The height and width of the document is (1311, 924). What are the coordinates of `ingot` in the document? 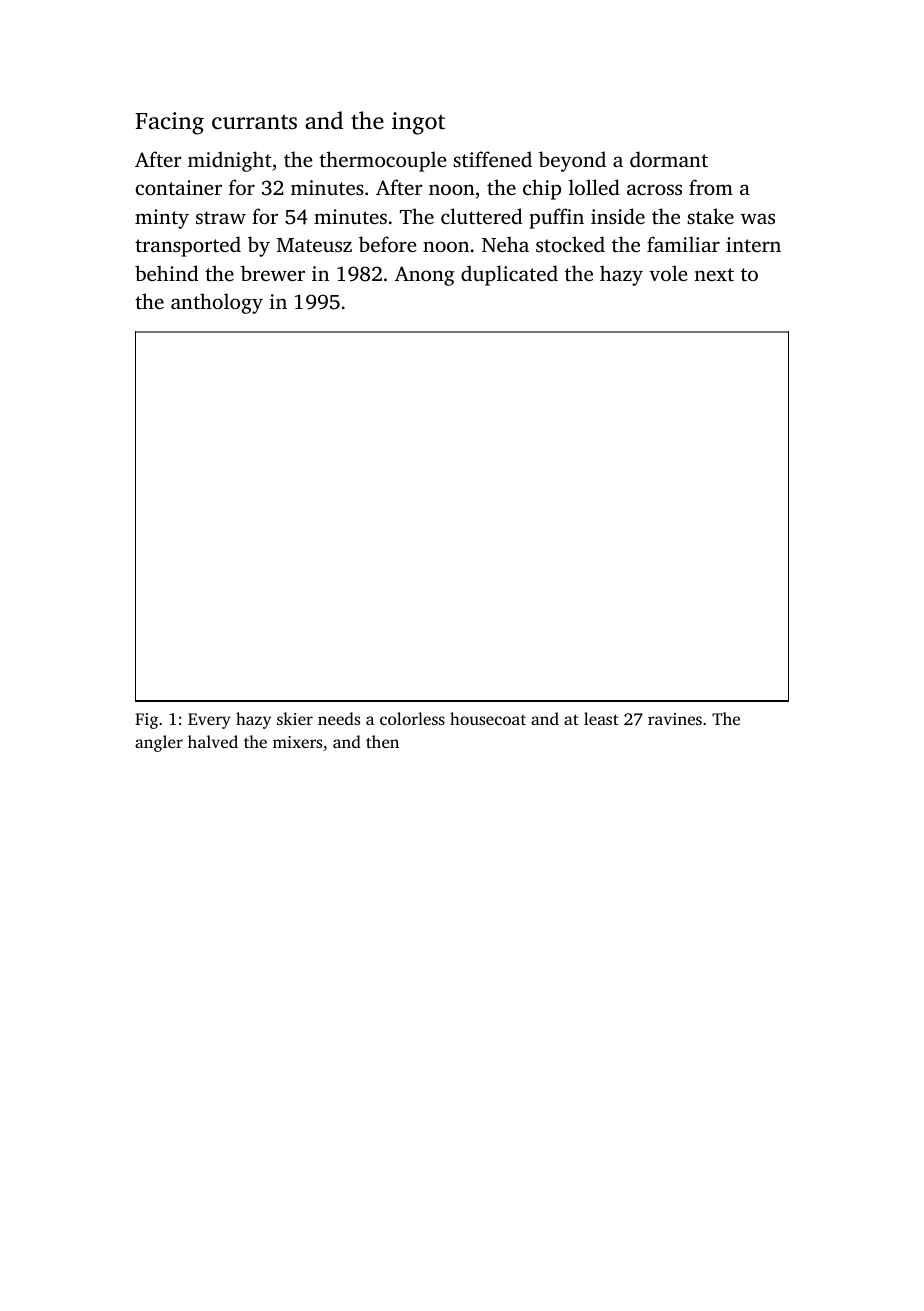 It's located at (418, 123).
